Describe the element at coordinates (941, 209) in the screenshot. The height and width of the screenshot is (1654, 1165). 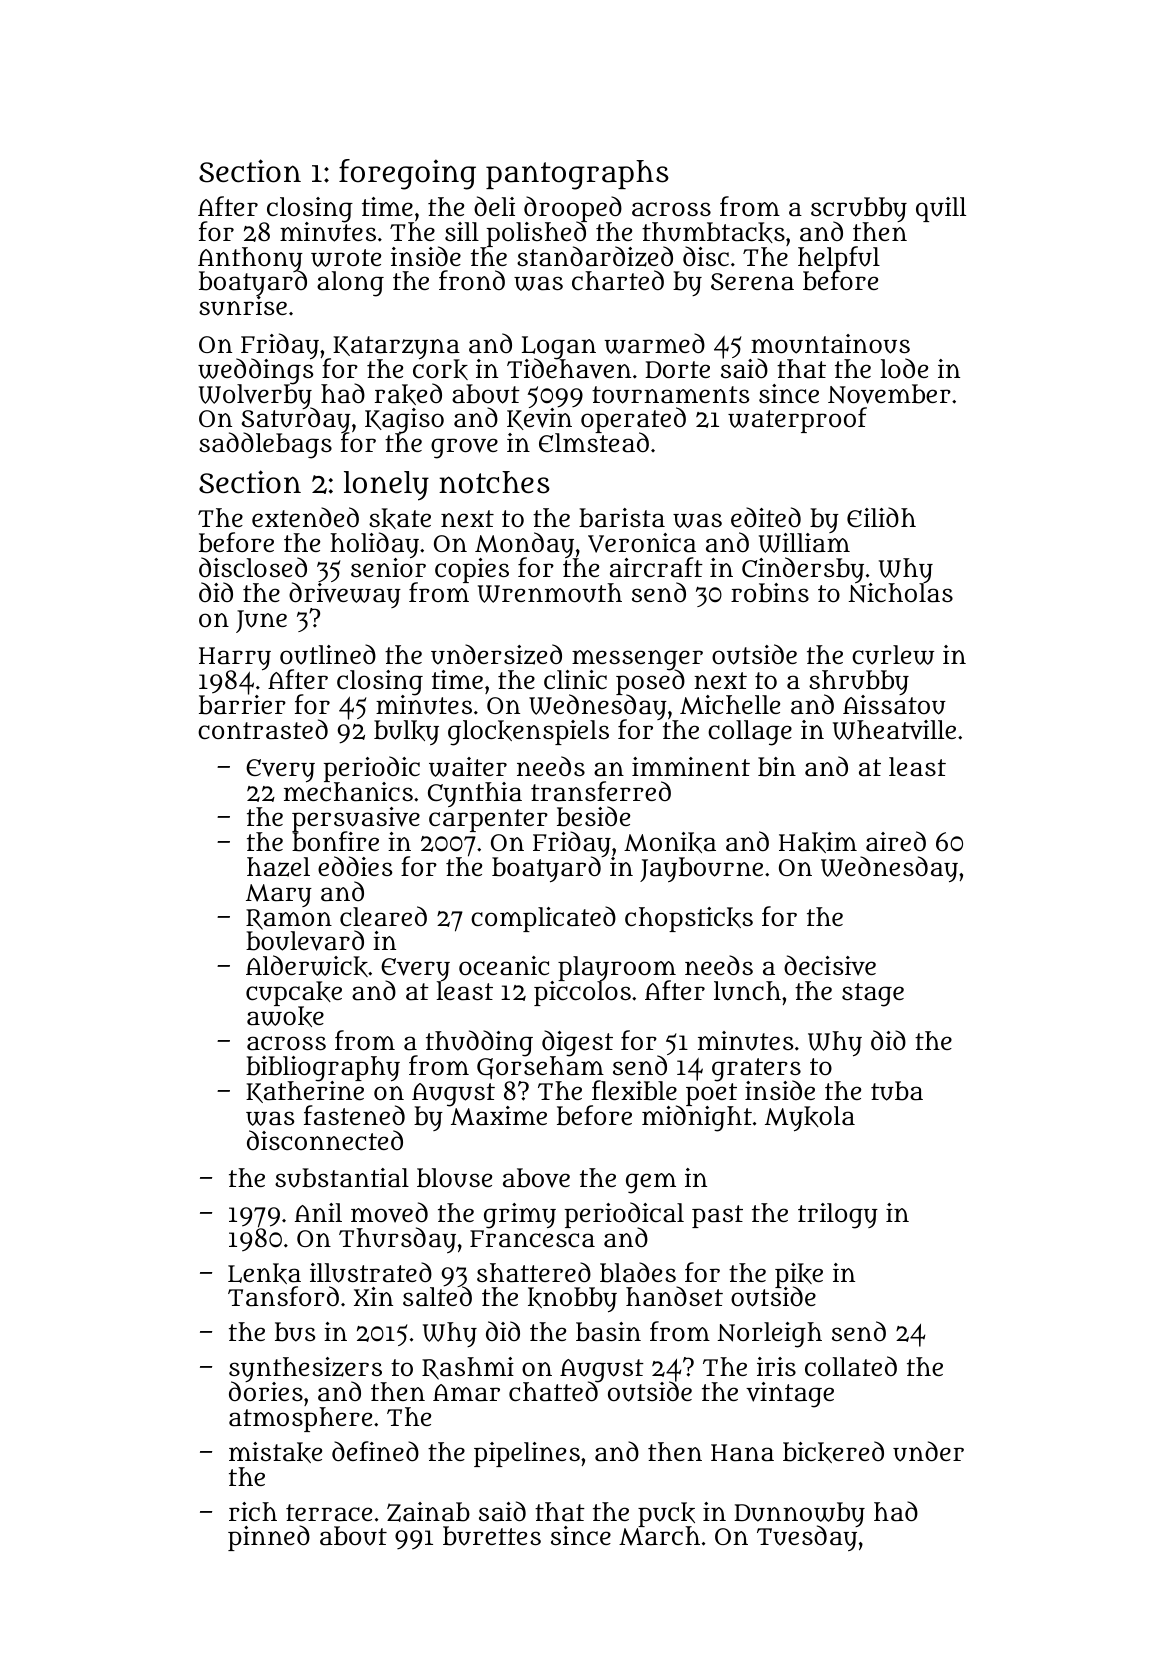
I see `quill` at that location.
